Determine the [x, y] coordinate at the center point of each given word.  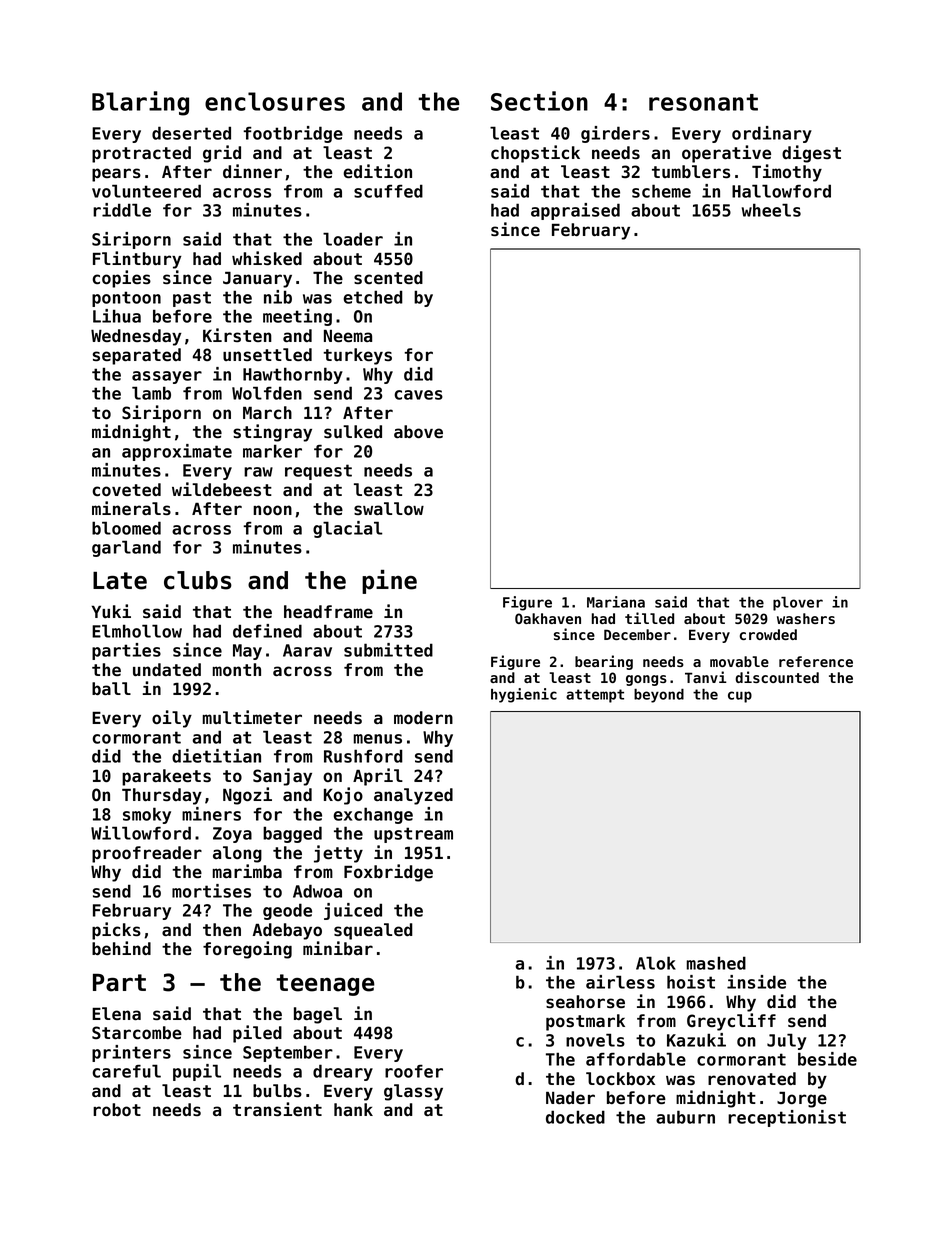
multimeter [252, 717]
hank [353, 1109]
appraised [575, 211]
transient [277, 1109]
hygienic [524, 695]
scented [388, 277]
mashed [716, 963]
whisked [267, 258]
